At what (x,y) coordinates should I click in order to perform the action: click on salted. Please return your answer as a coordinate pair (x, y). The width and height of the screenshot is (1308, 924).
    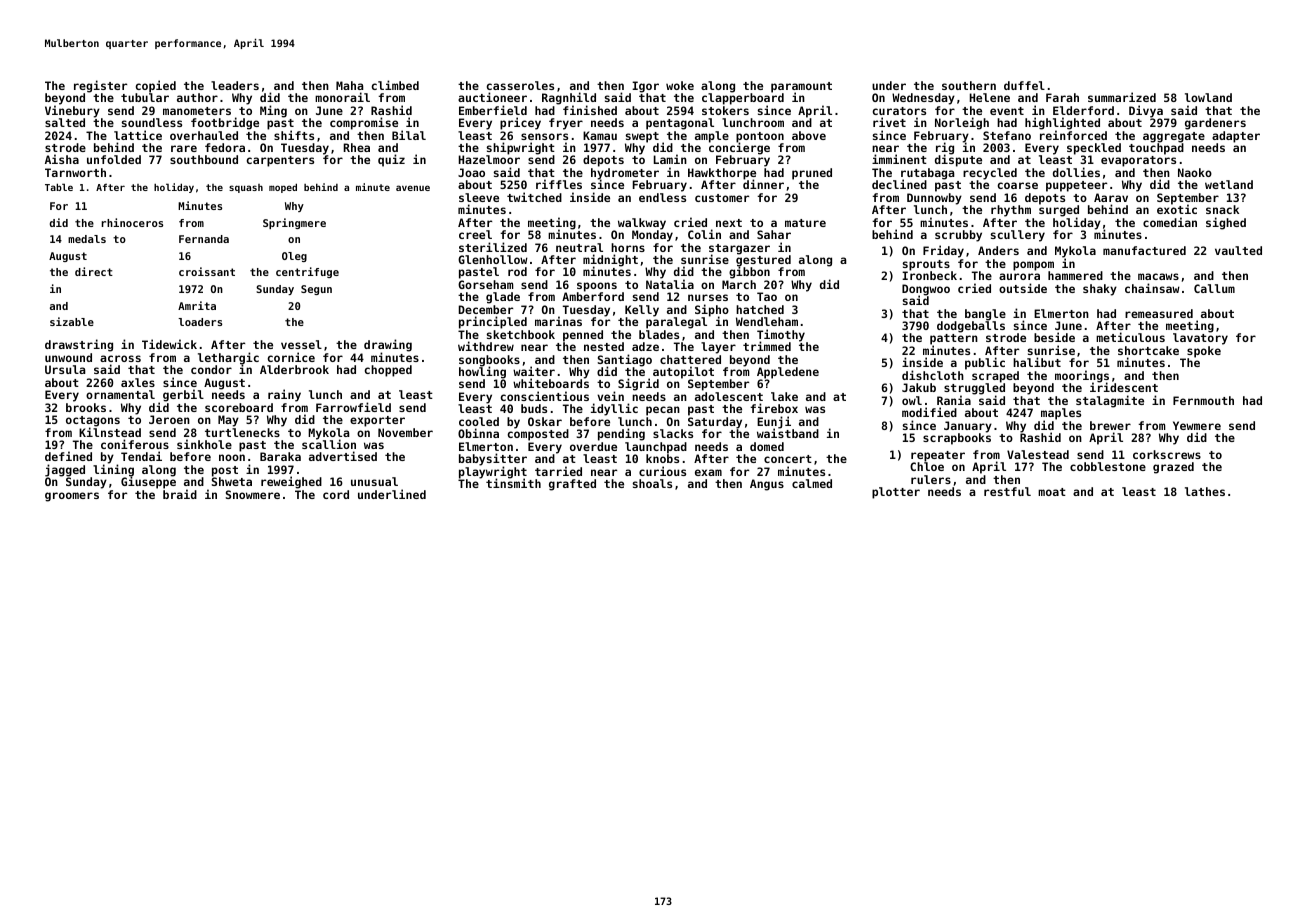
    Looking at the image, I should click on (65, 122).
